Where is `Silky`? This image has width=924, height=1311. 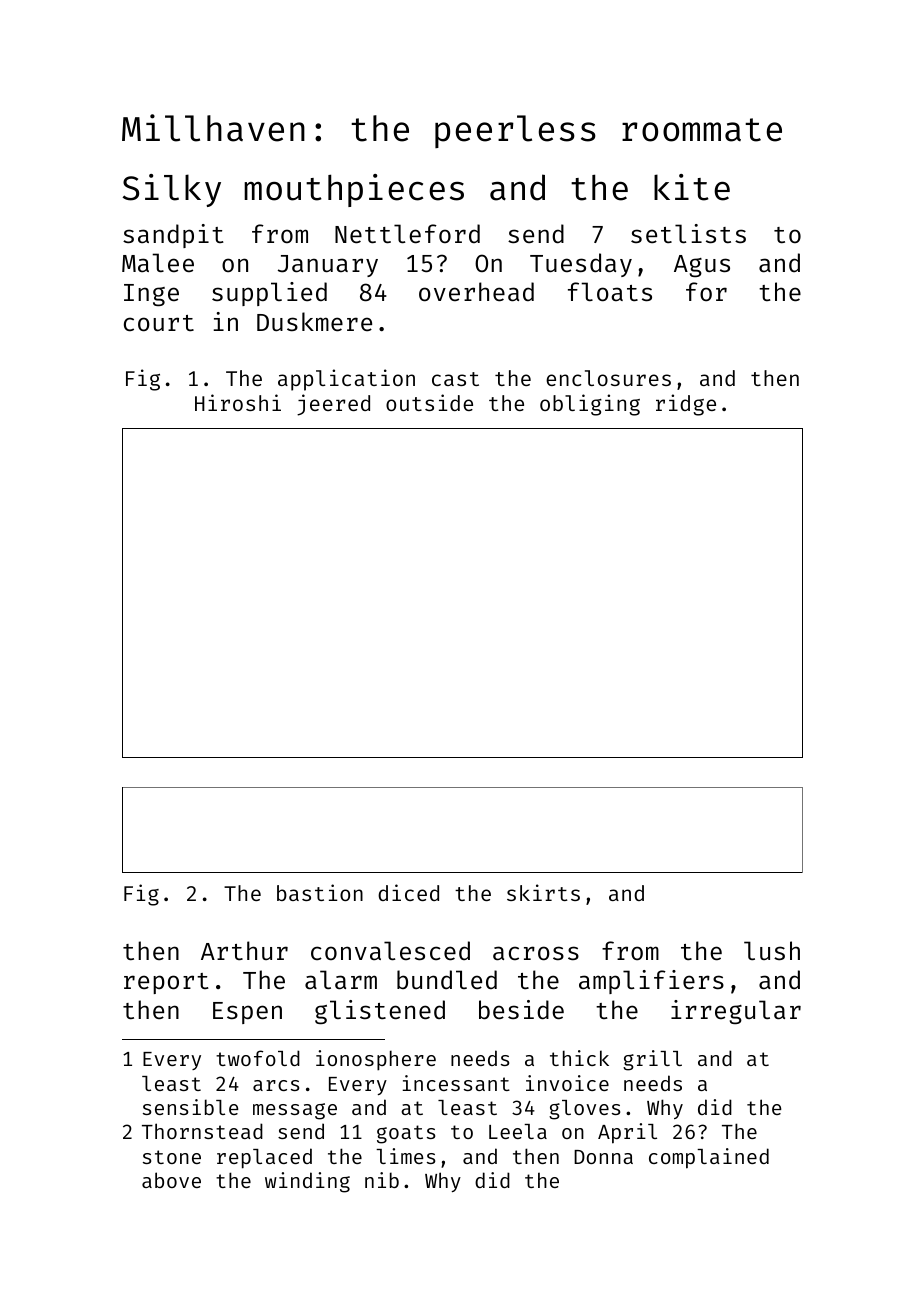
Silky is located at coordinates (171, 190).
